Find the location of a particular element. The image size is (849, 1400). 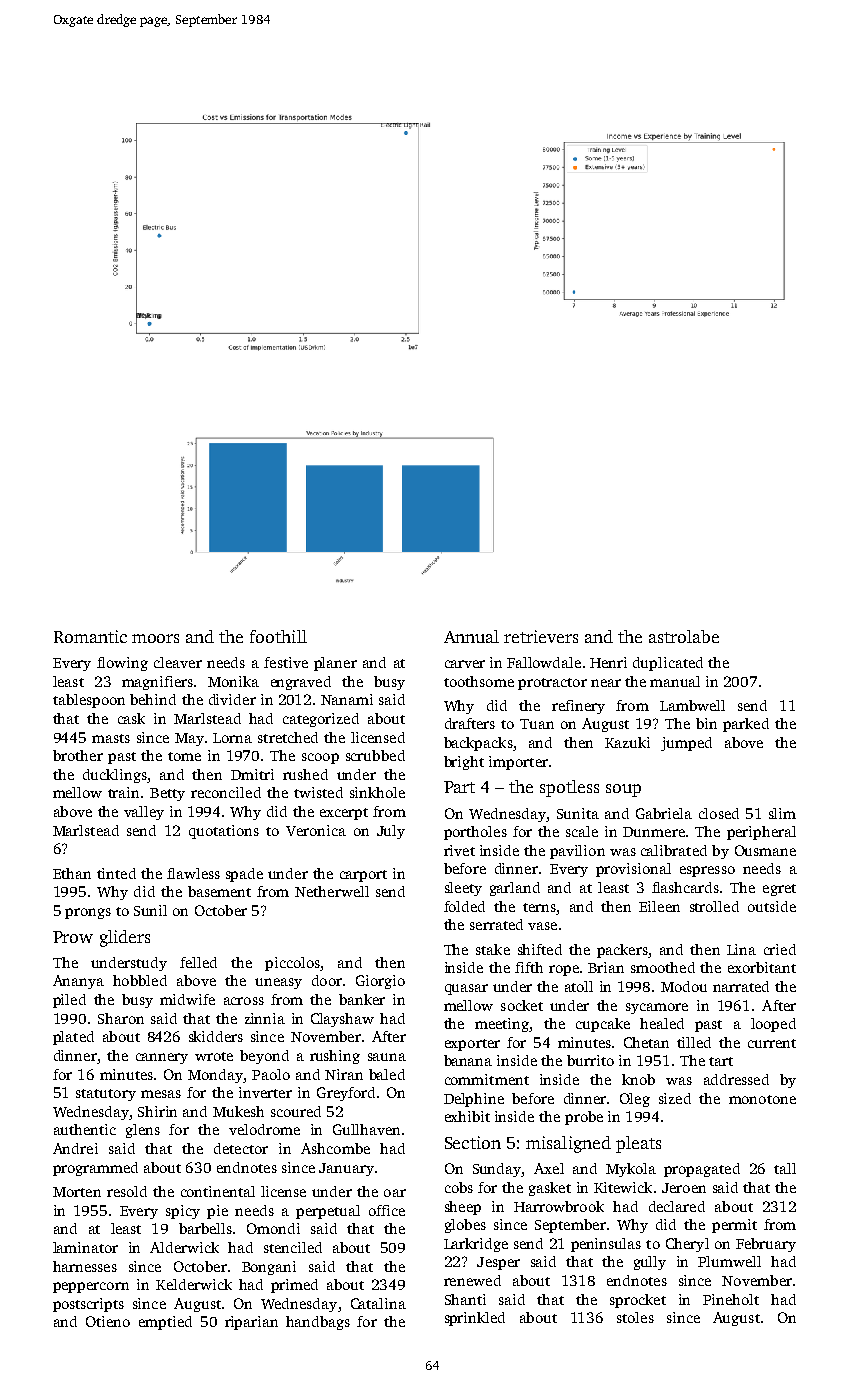

sprinkled is located at coordinates (475, 1319).
